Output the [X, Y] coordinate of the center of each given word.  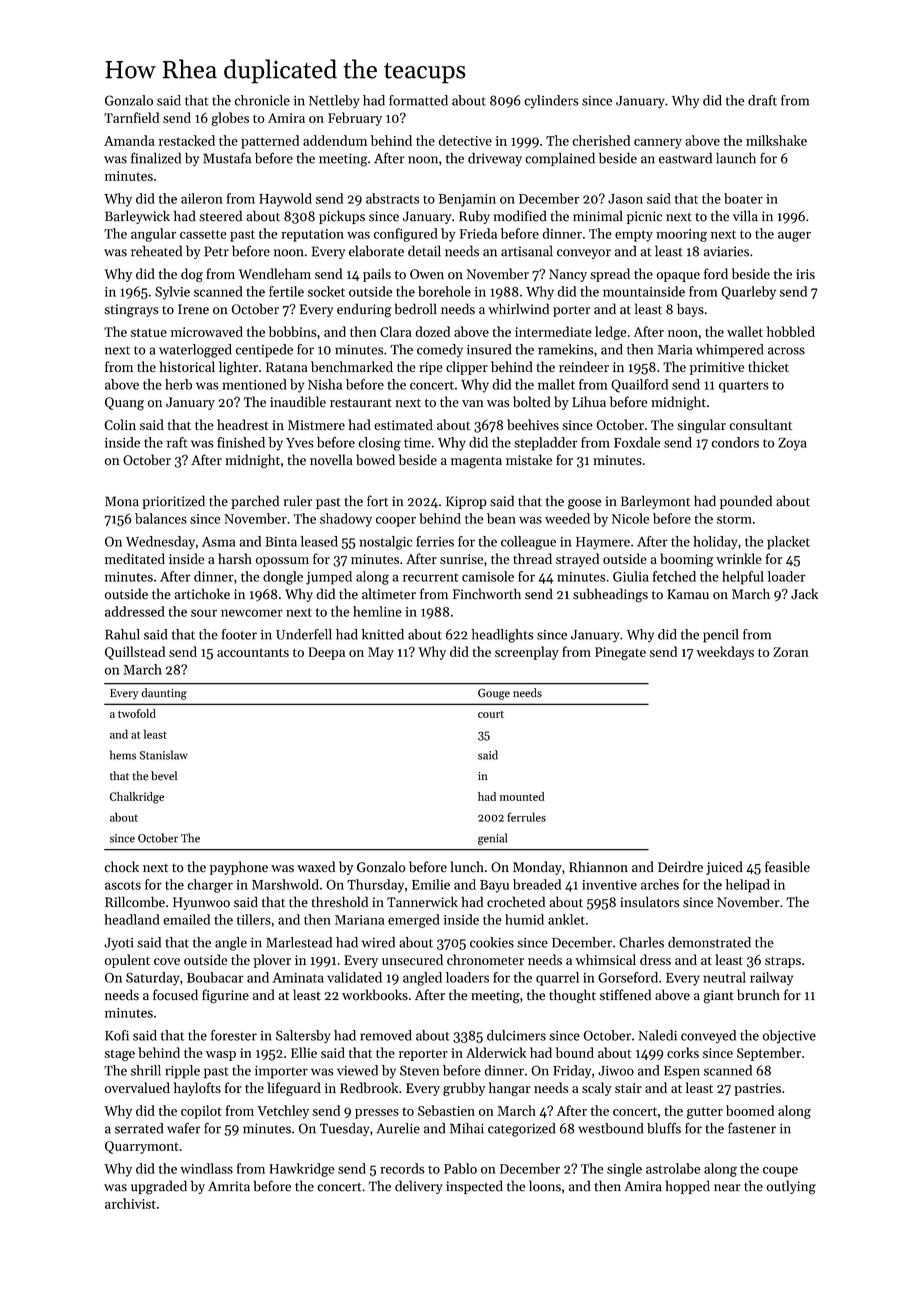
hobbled [791, 331]
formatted [418, 100]
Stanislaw [164, 755]
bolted [532, 402]
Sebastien [446, 1110]
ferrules [526, 817]
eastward [685, 158]
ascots [123, 885]
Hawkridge [302, 1170]
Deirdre [680, 867]
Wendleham [275, 273]
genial [492, 839]
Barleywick [137, 217]
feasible [787, 867]
